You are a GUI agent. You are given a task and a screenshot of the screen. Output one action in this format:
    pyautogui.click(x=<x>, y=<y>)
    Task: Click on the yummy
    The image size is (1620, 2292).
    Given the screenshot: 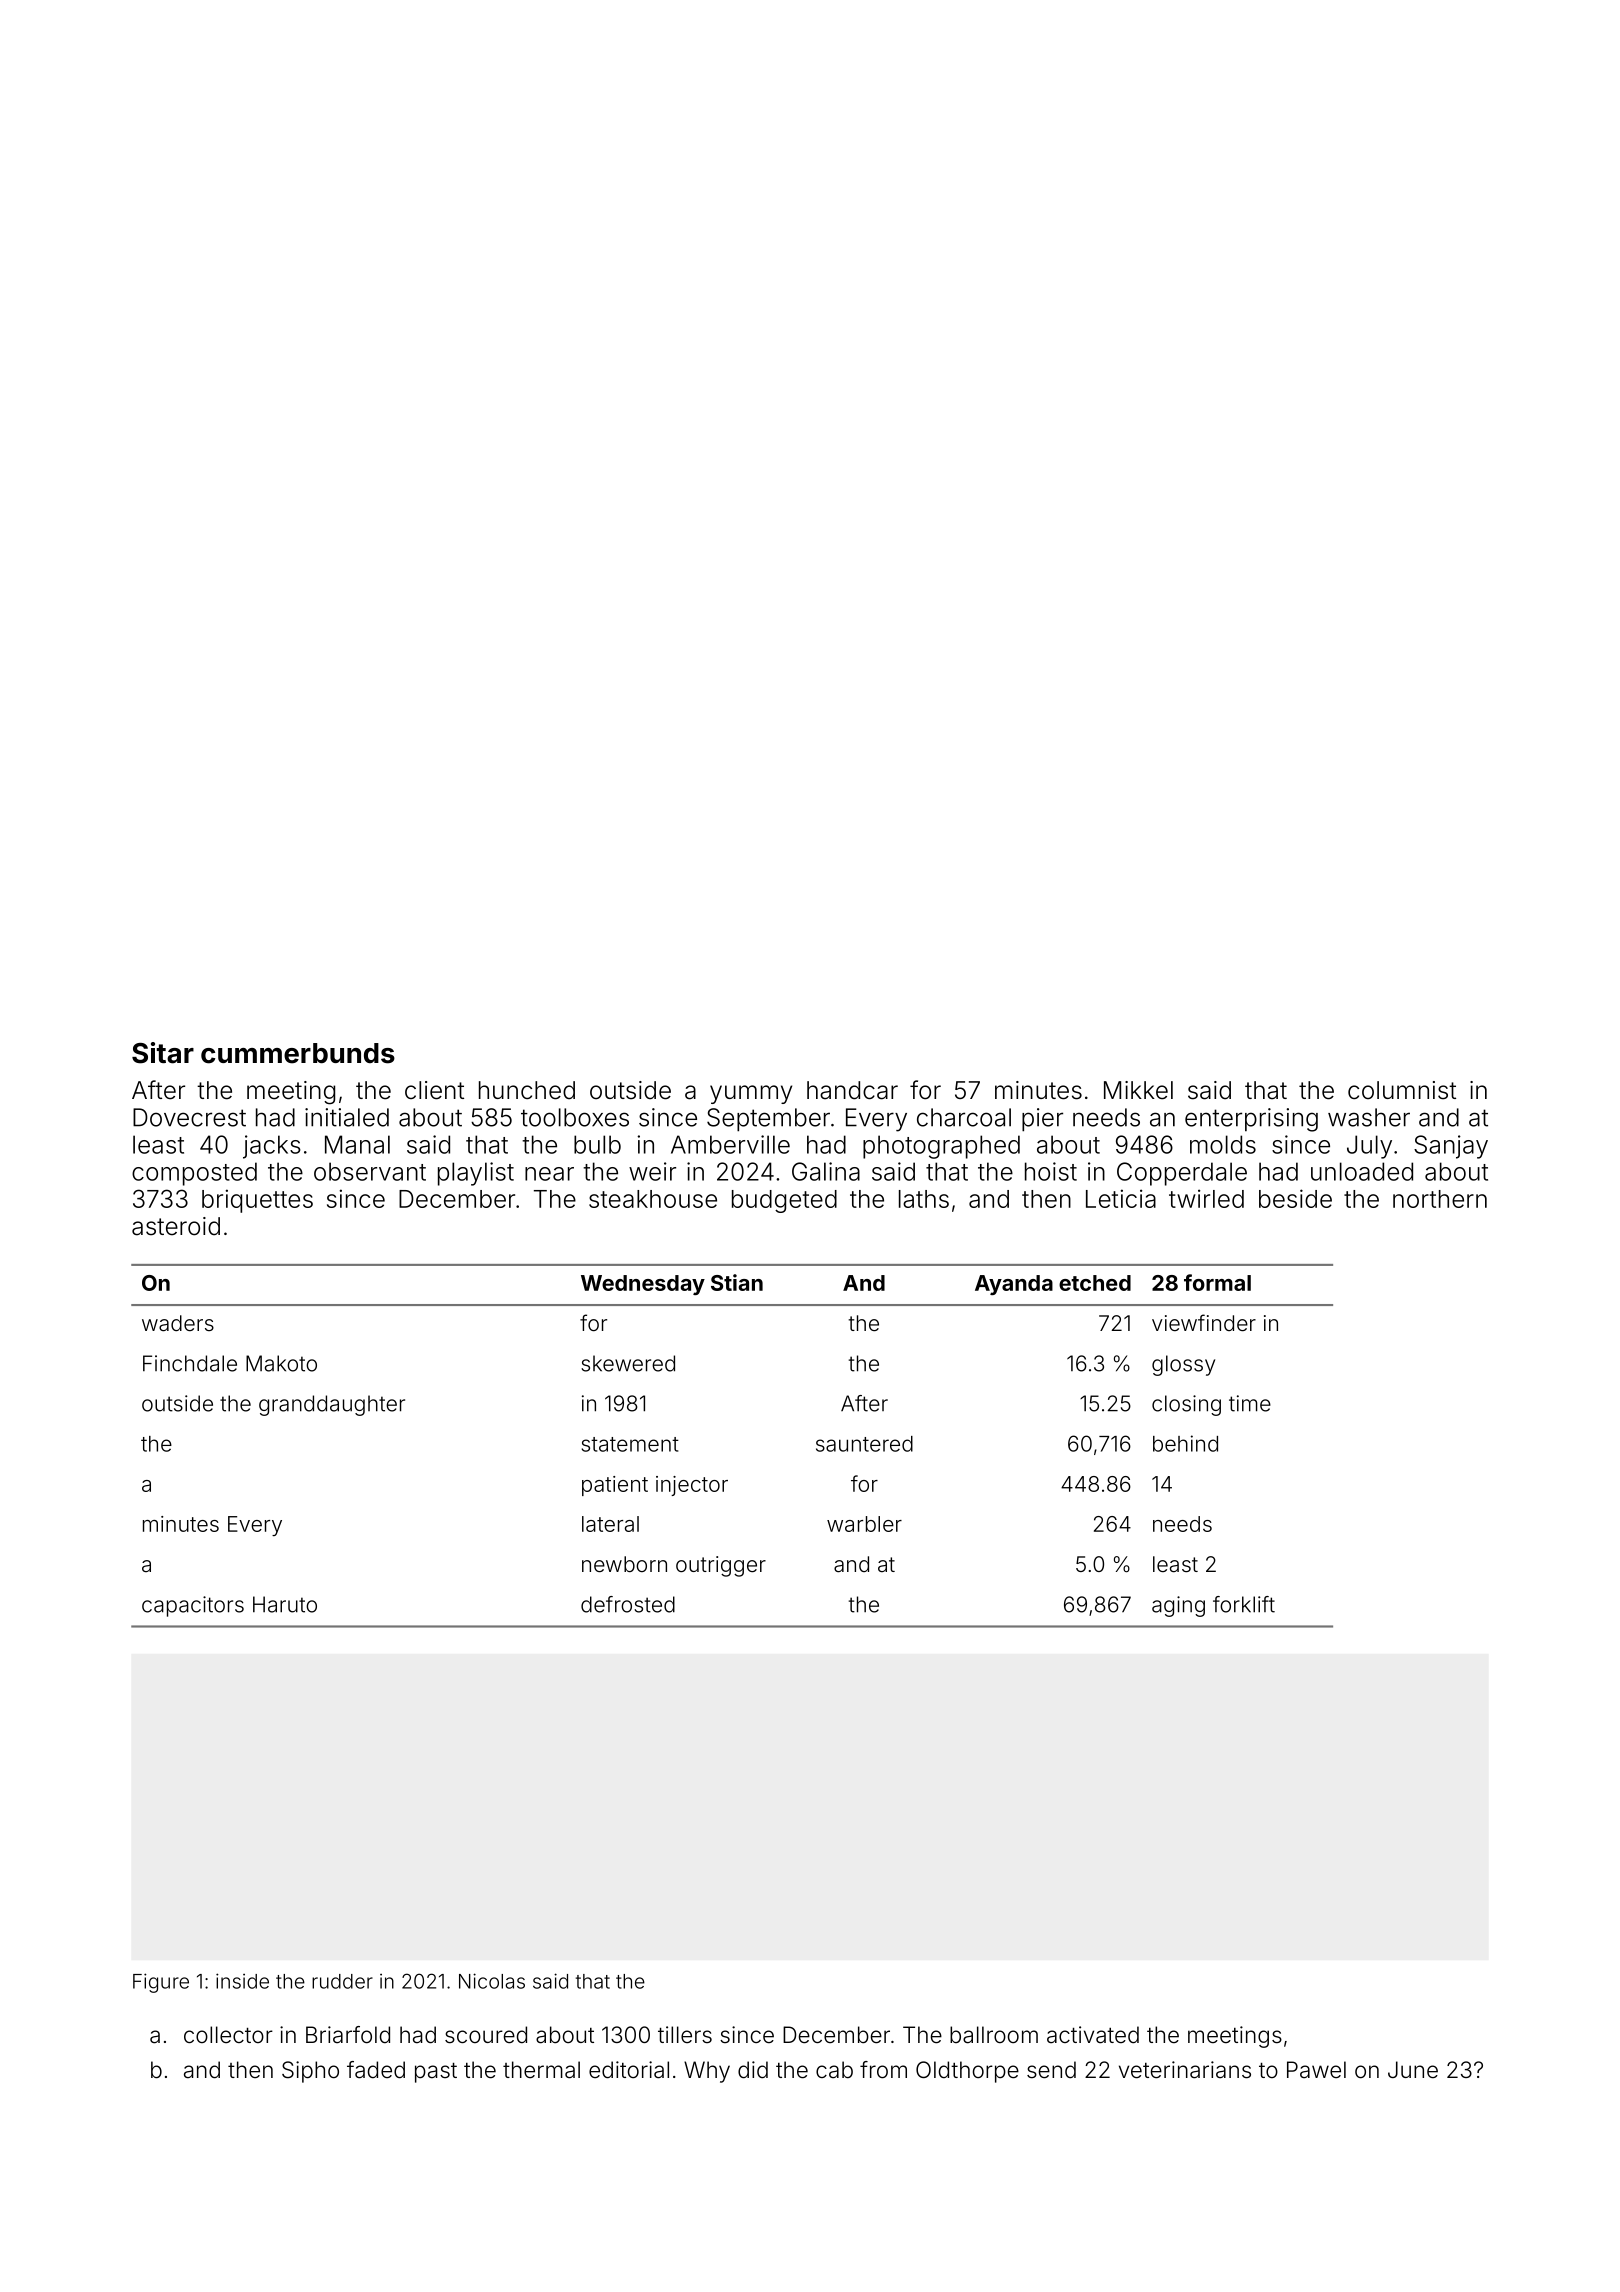 What is the action you would take?
    pyautogui.click(x=751, y=1094)
